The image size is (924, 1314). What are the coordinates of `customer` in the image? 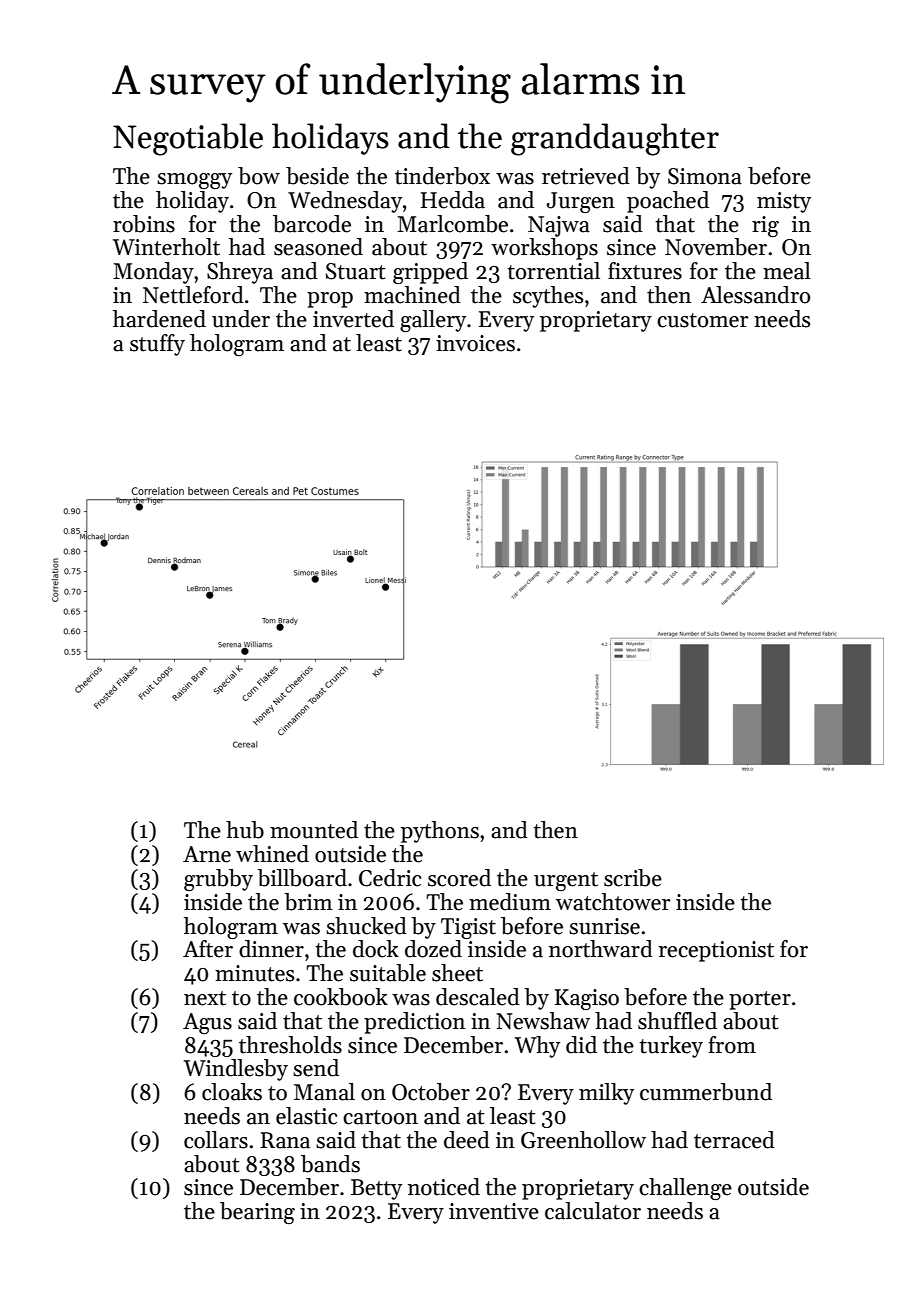 It's located at (702, 320).
